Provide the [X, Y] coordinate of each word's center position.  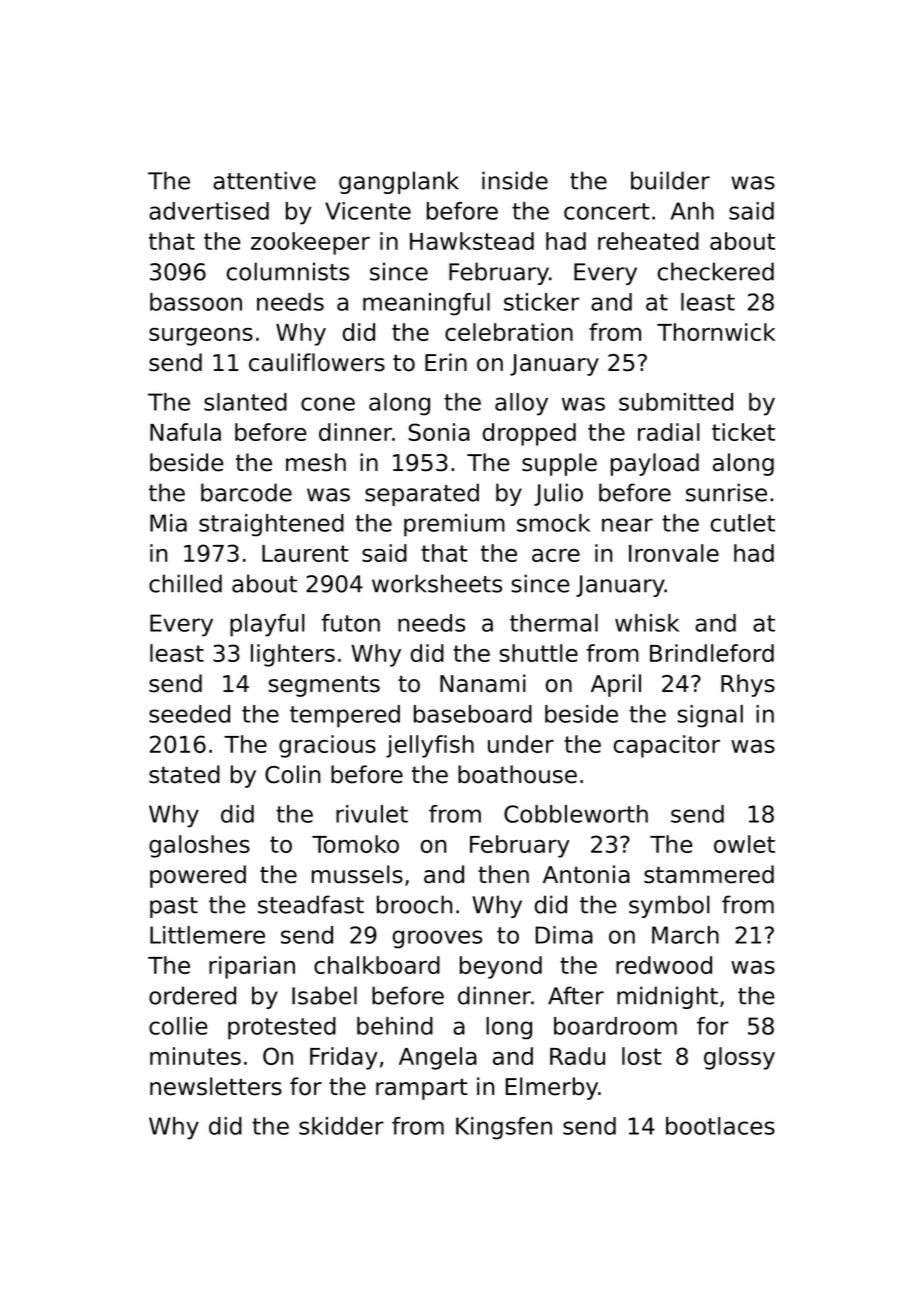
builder [670, 180]
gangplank [399, 182]
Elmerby [551, 1088]
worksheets [437, 583]
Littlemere [207, 935]
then [503, 874]
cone [328, 404]
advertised [209, 211]
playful [267, 625]
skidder [341, 1126]
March [685, 935]
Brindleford [712, 653]
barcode [246, 492]
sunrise [726, 492]
